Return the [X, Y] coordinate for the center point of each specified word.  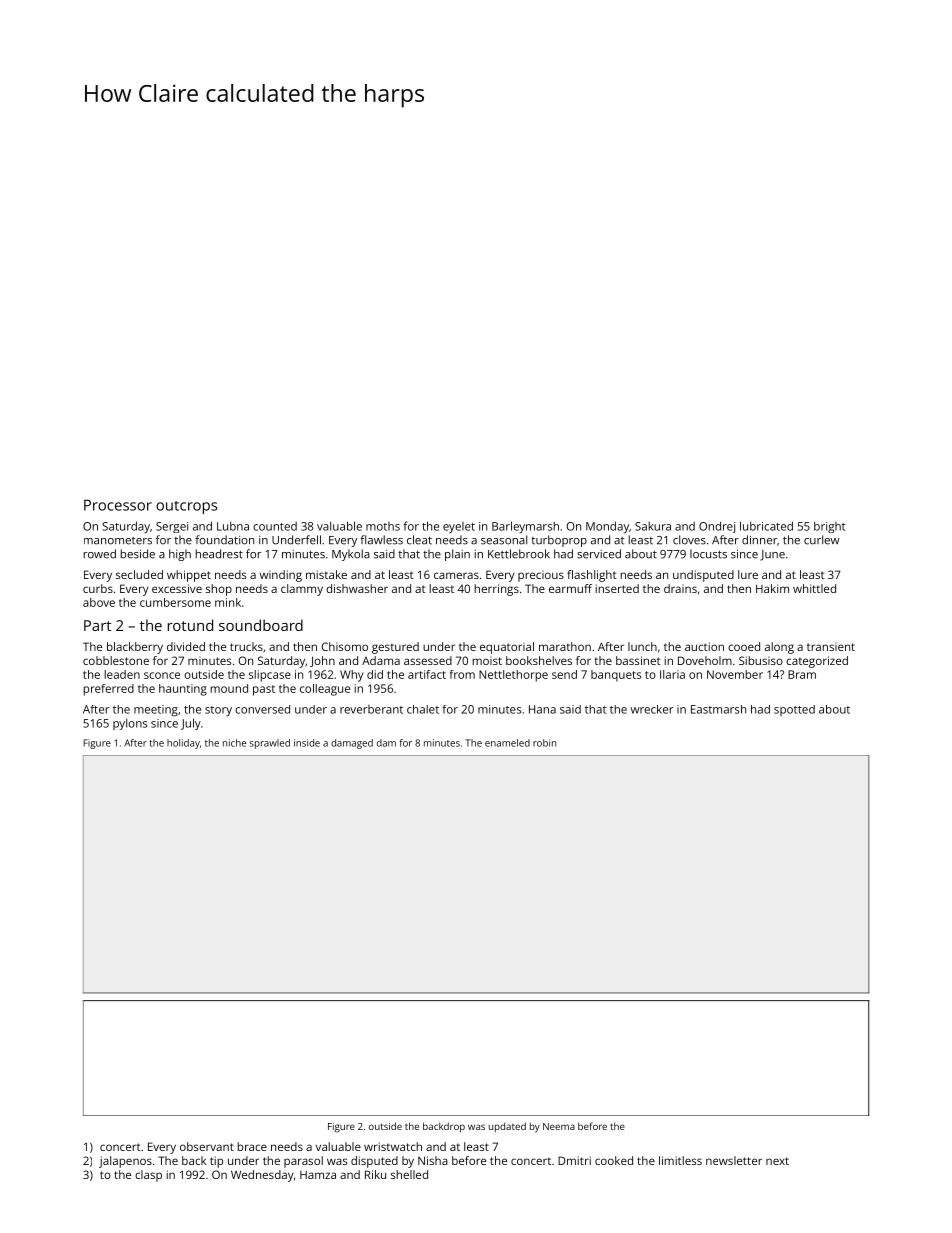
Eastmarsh [718, 709]
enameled [507, 743]
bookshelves [539, 660]
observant [207, 1146]
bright [830, 527]
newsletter [734, 1160]
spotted [794, 710]
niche [234, 743]
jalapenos [125, 1162]
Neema [559, 1126]
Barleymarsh [525, 527]
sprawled [270, 744]
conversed [262, 709]
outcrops [186, 507]
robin [544, 743]
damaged [352, 744]
